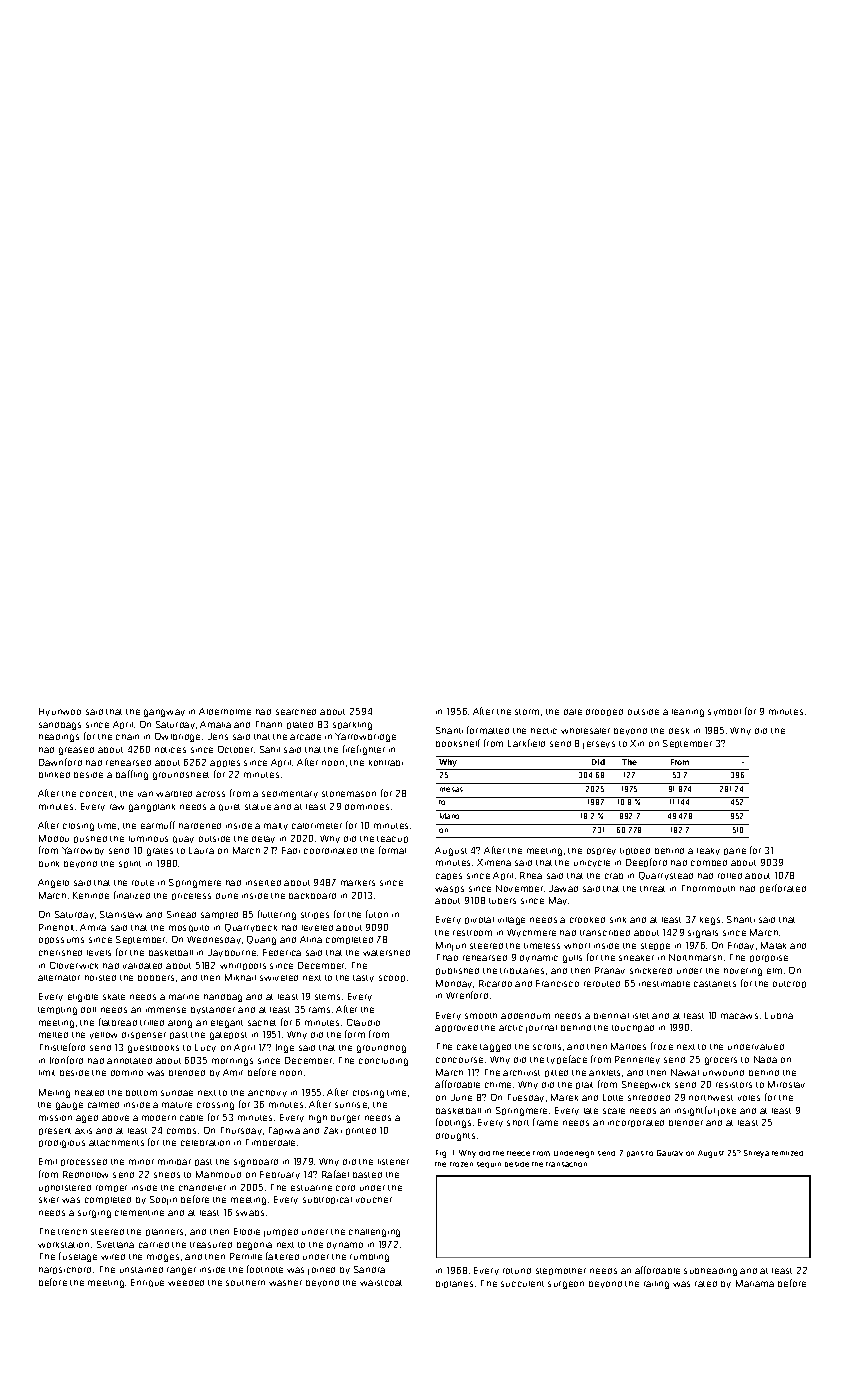 The width and height of the screenshot is (849, 1400). What do you see at coordinates (599, 745) in the screenshot?
I see `jerseys` at bounding box center [599, 745].
